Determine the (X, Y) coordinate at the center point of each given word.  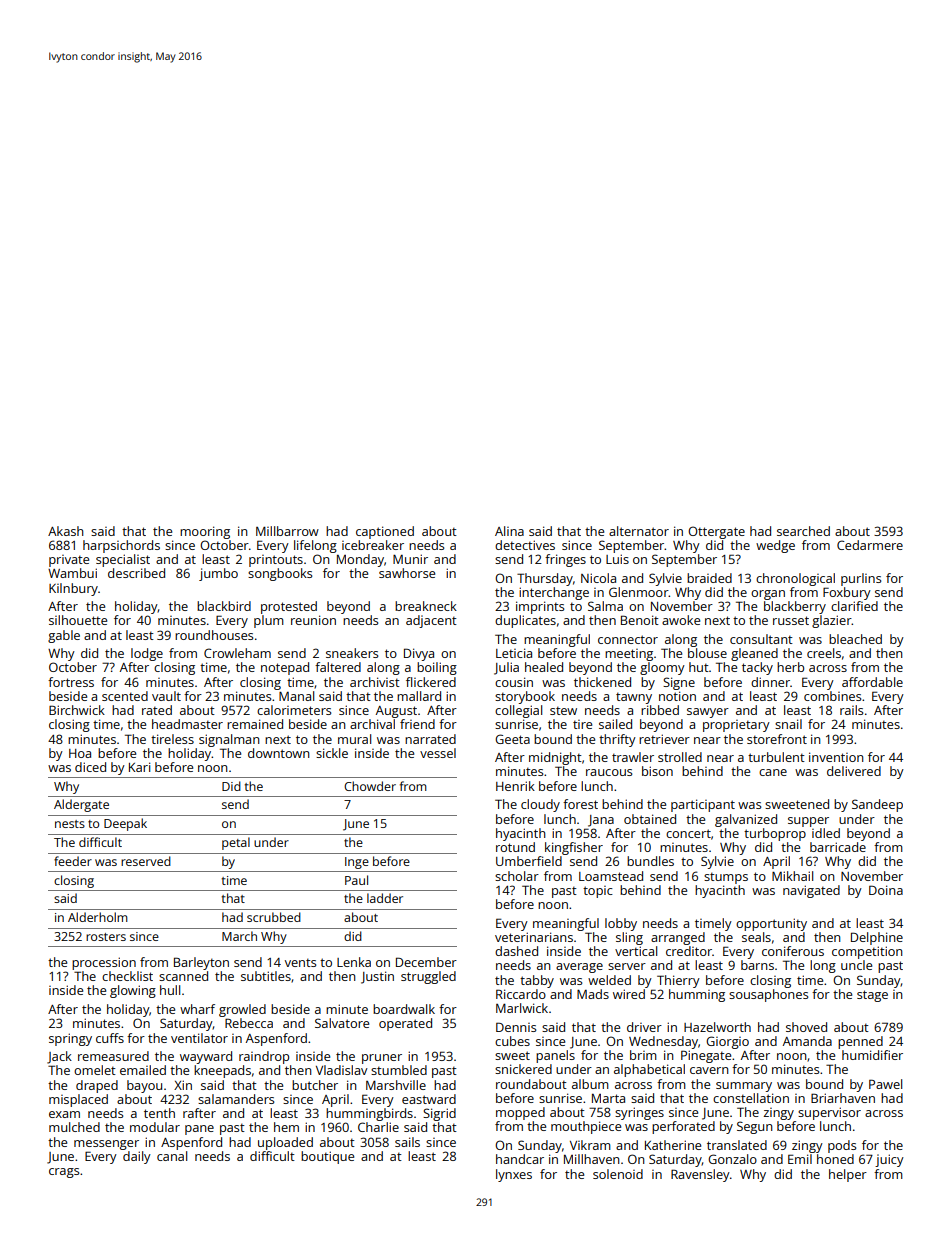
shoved (806, 1027)
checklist (127, 976)
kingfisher (574, 848)
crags (64, 1173)
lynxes (514, 1175)
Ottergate (716, 532)
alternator (639, 531)
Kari (139, 767)
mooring (205, 532)
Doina (886, 890)
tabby (537, 981)
